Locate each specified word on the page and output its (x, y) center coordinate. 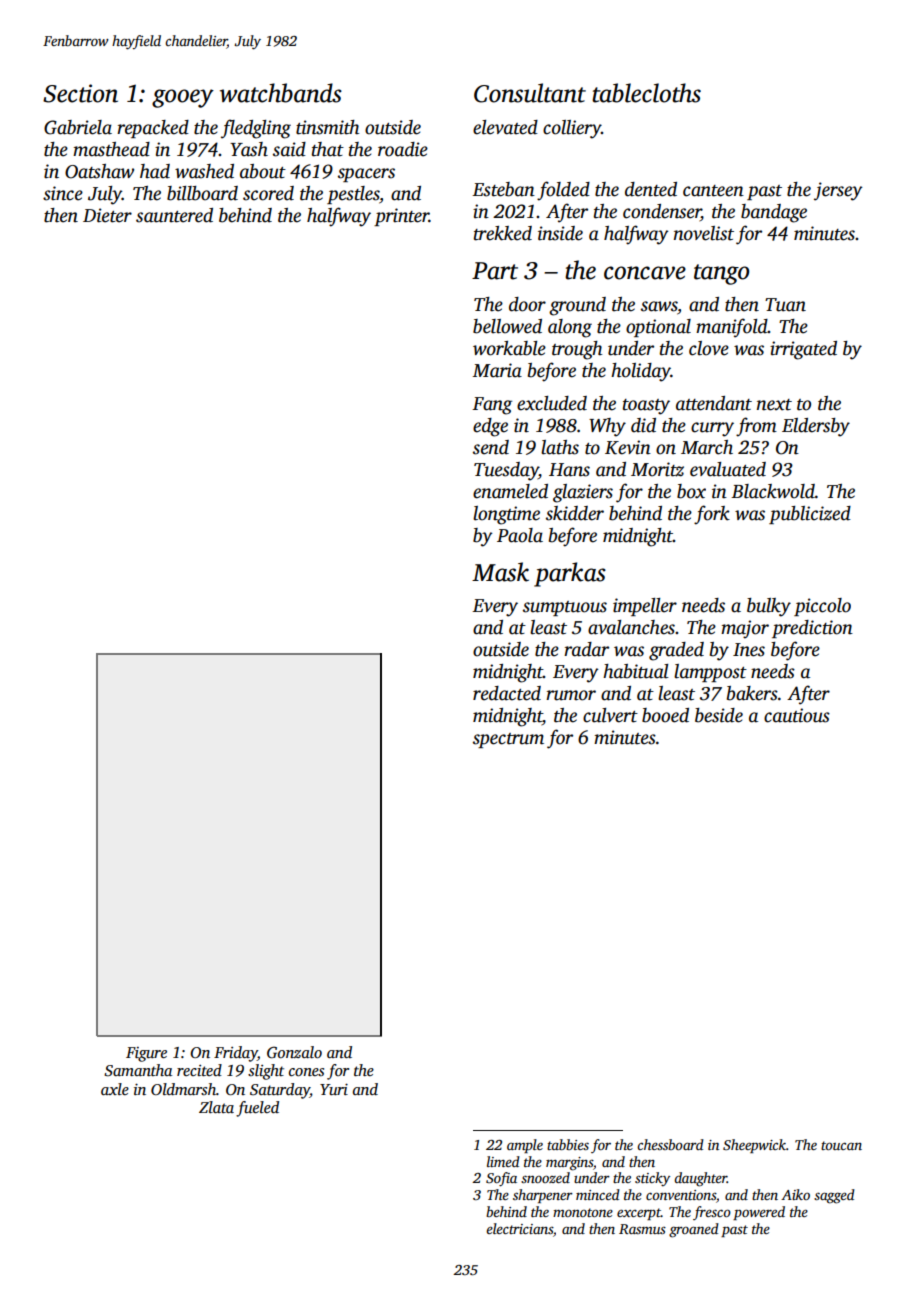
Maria (497, 370)
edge (490, 427)
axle (115, 1089)
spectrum (508, 740)
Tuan (785, 305)
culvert (610, 715)
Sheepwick (754, 1146)
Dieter (107, 215)
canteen (713, 191)
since (63, 193)
